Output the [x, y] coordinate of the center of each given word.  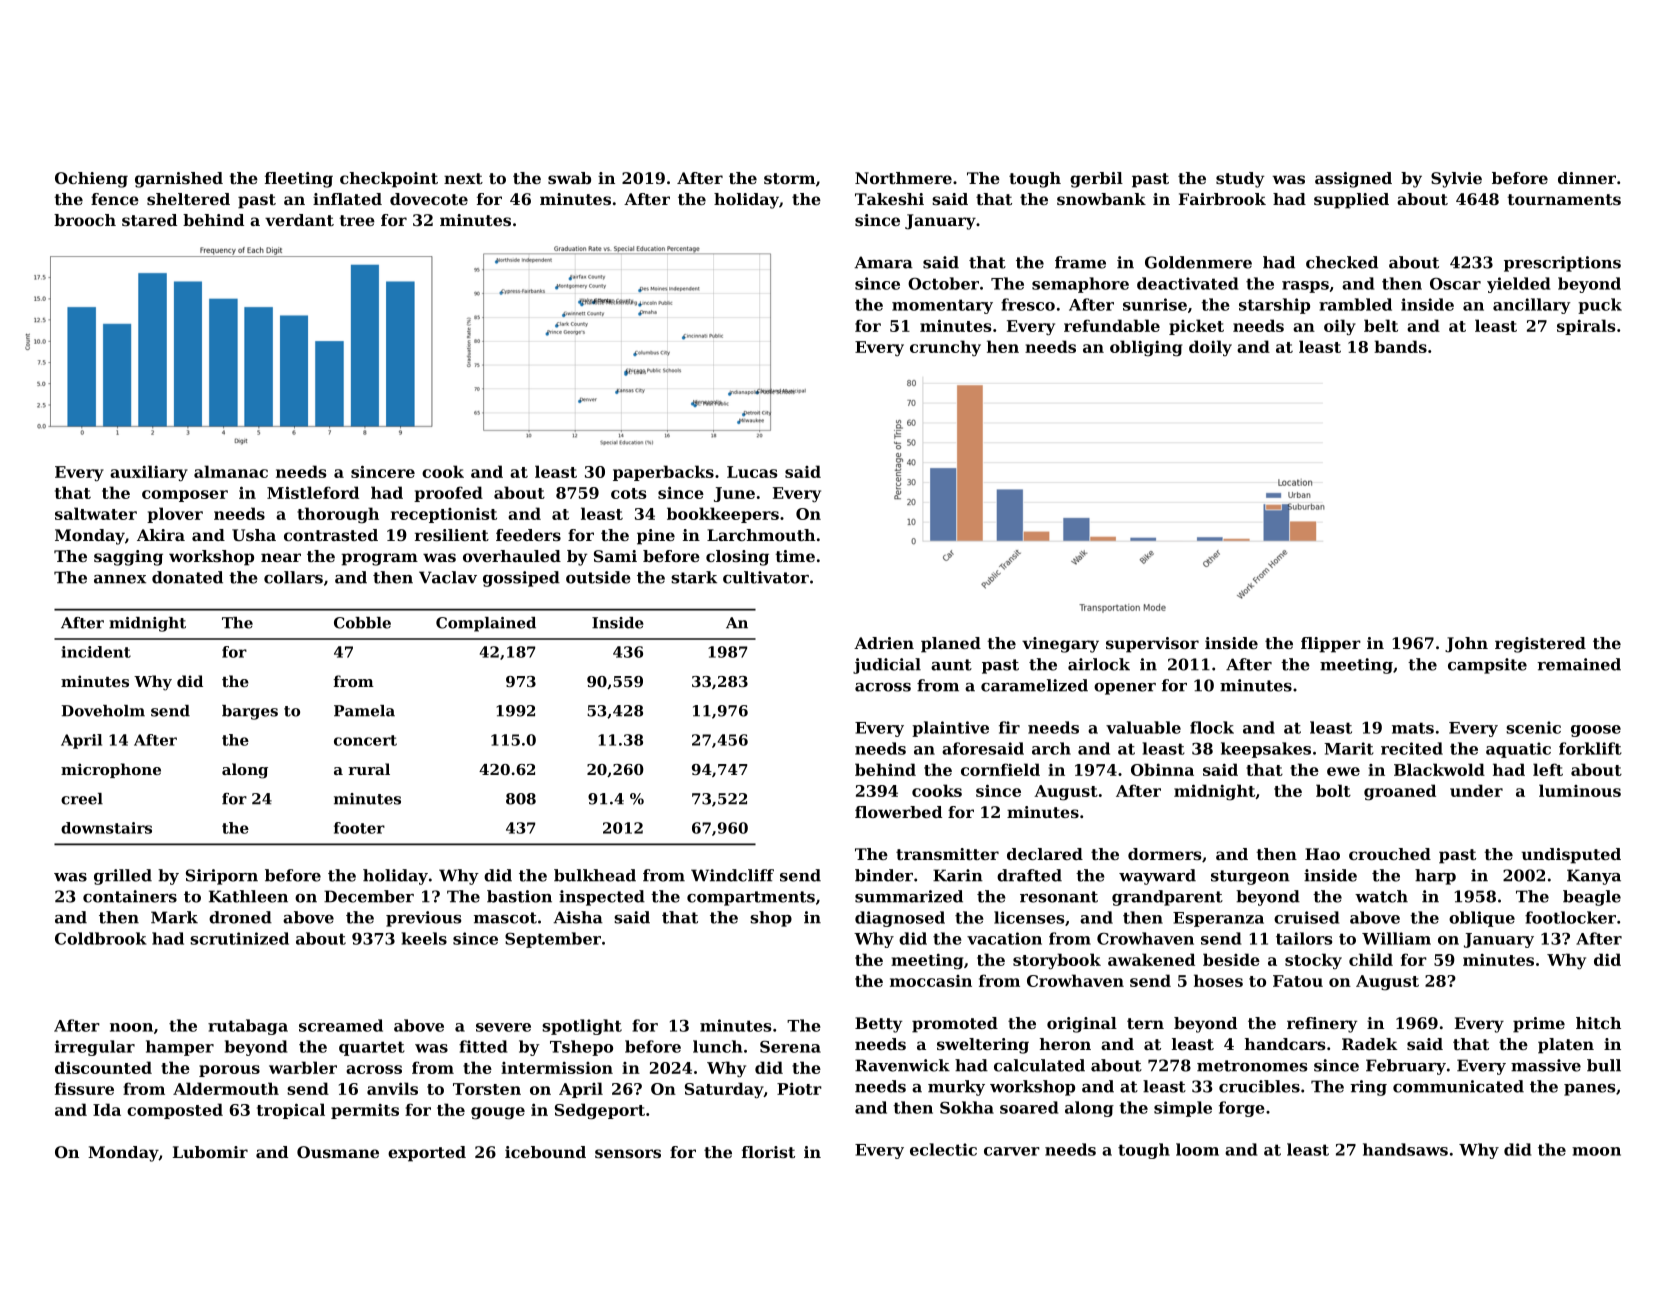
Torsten [487, 1089]
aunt [951, 665]
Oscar [1455, 283]
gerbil [1096, 180]
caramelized [1034, 685]
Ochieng [91, 180]
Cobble [362, 623]
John [1466, 645]
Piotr [799, 1088]
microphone [111, 770]
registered [1540, 645]
